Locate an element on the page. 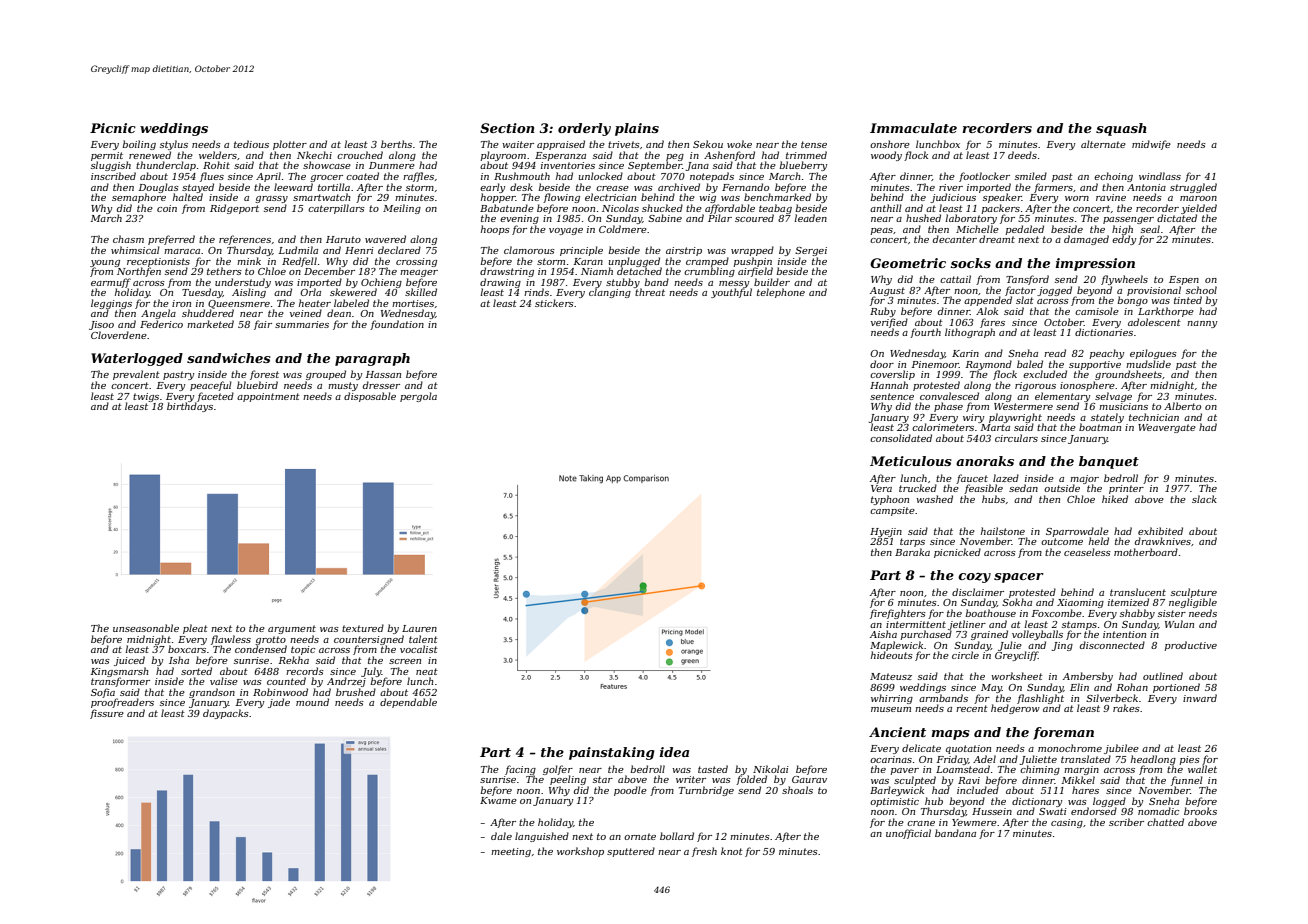  poodle is located at coordinates (630, 791).
